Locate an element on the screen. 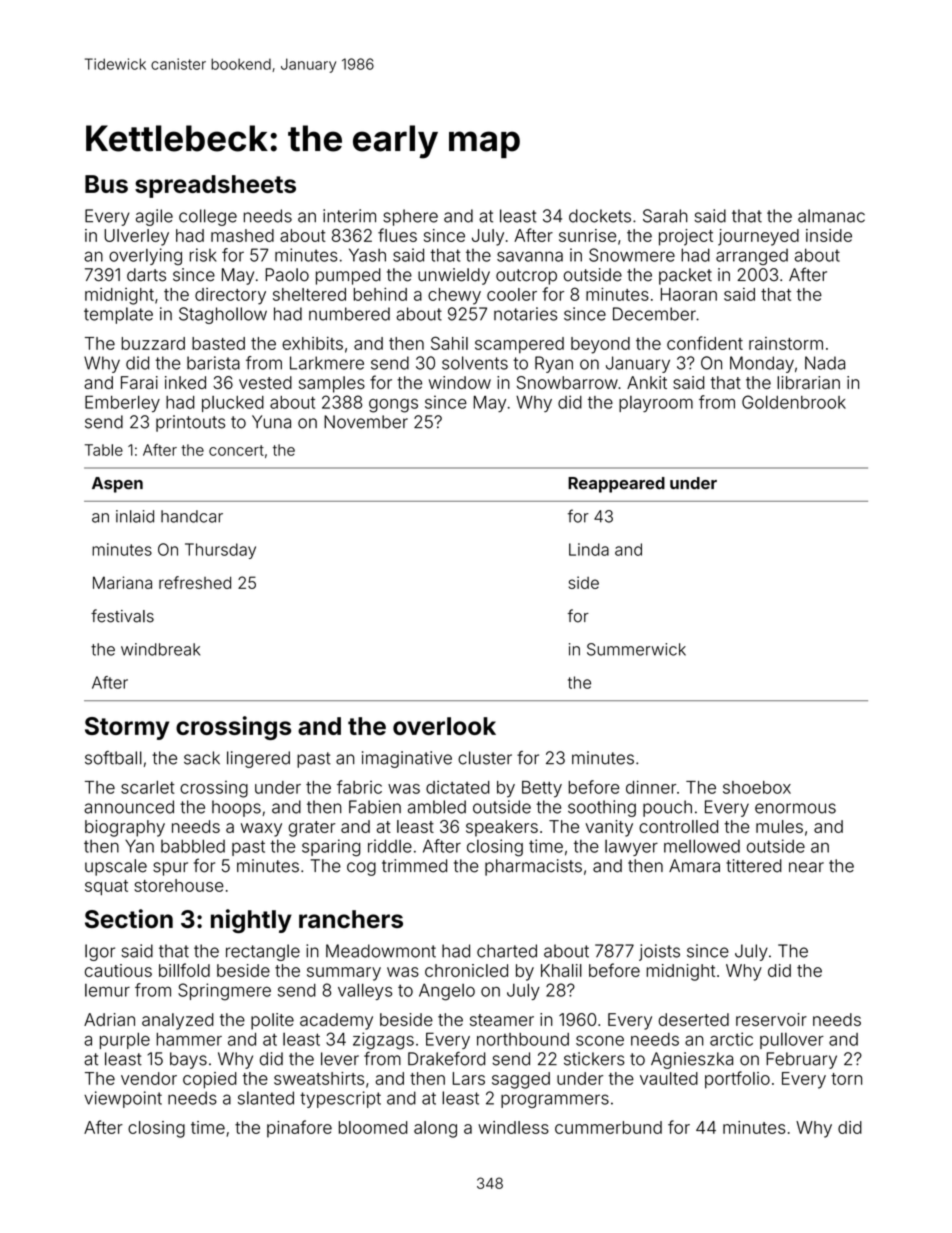 The height and width of the screenshot is (1233, 952). softball is located at coordinates (113, 758).
